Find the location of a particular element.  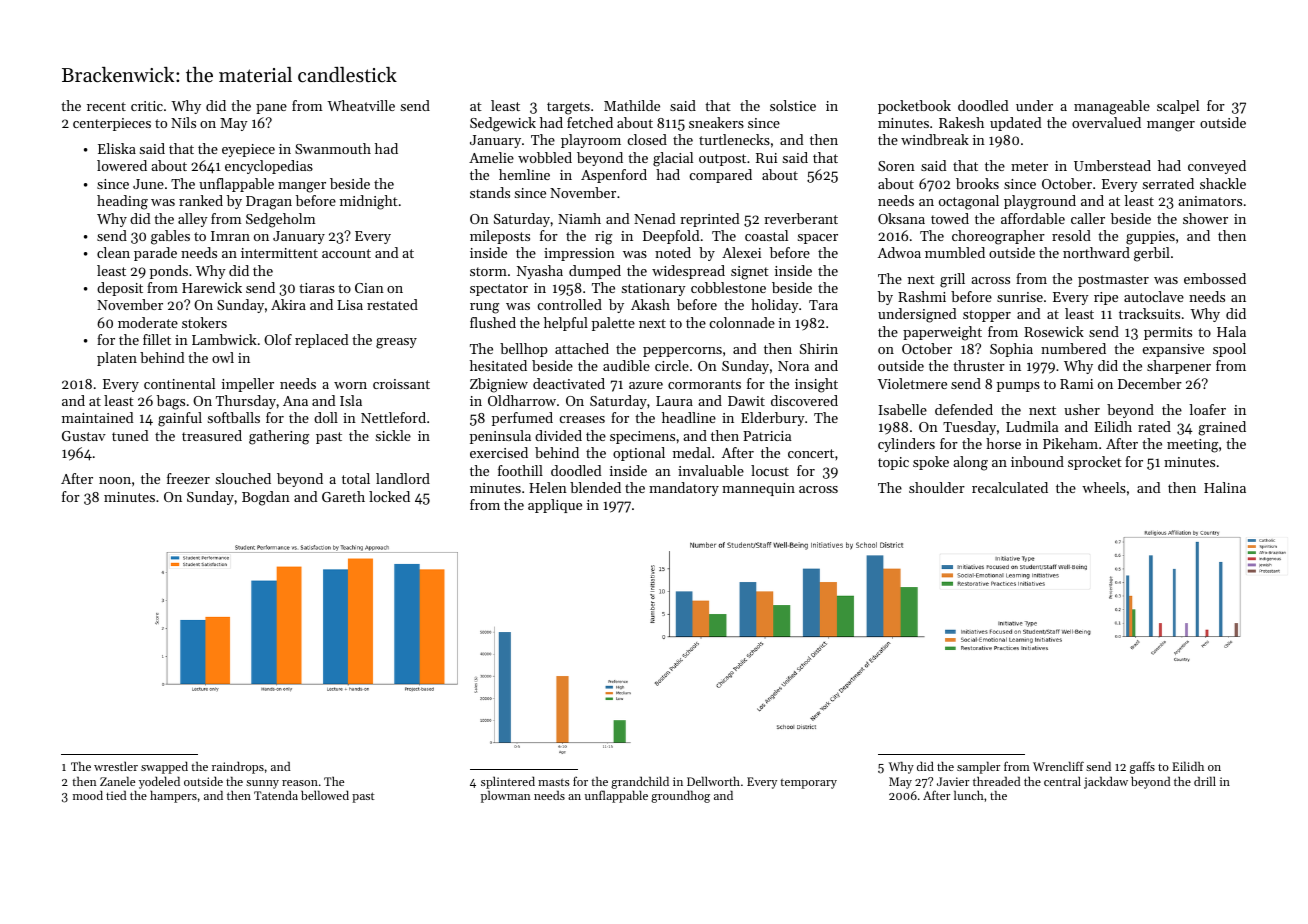

recalculated is located at coordinates (1010, 487).
